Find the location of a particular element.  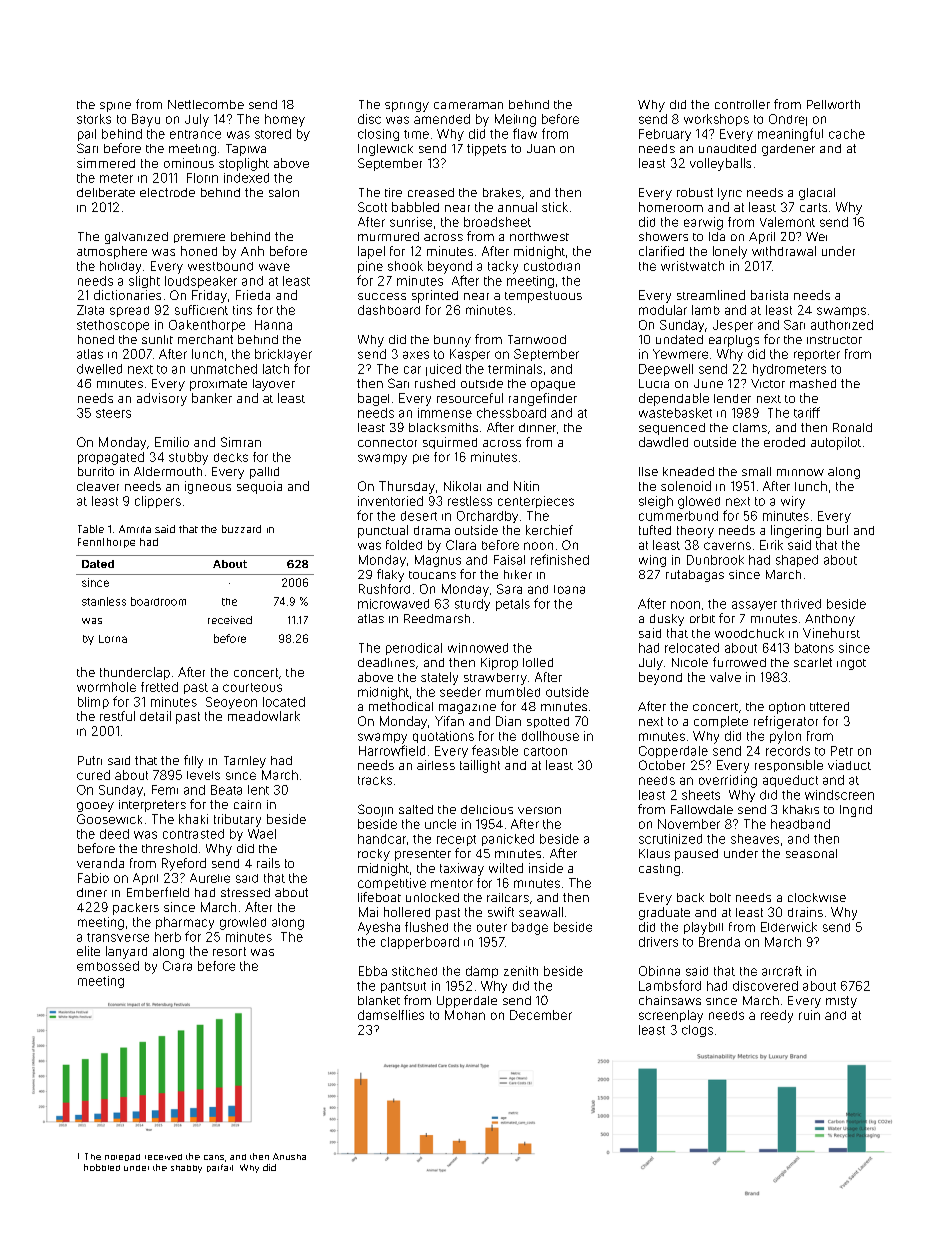

axes is located at coordinates (416, 355).
